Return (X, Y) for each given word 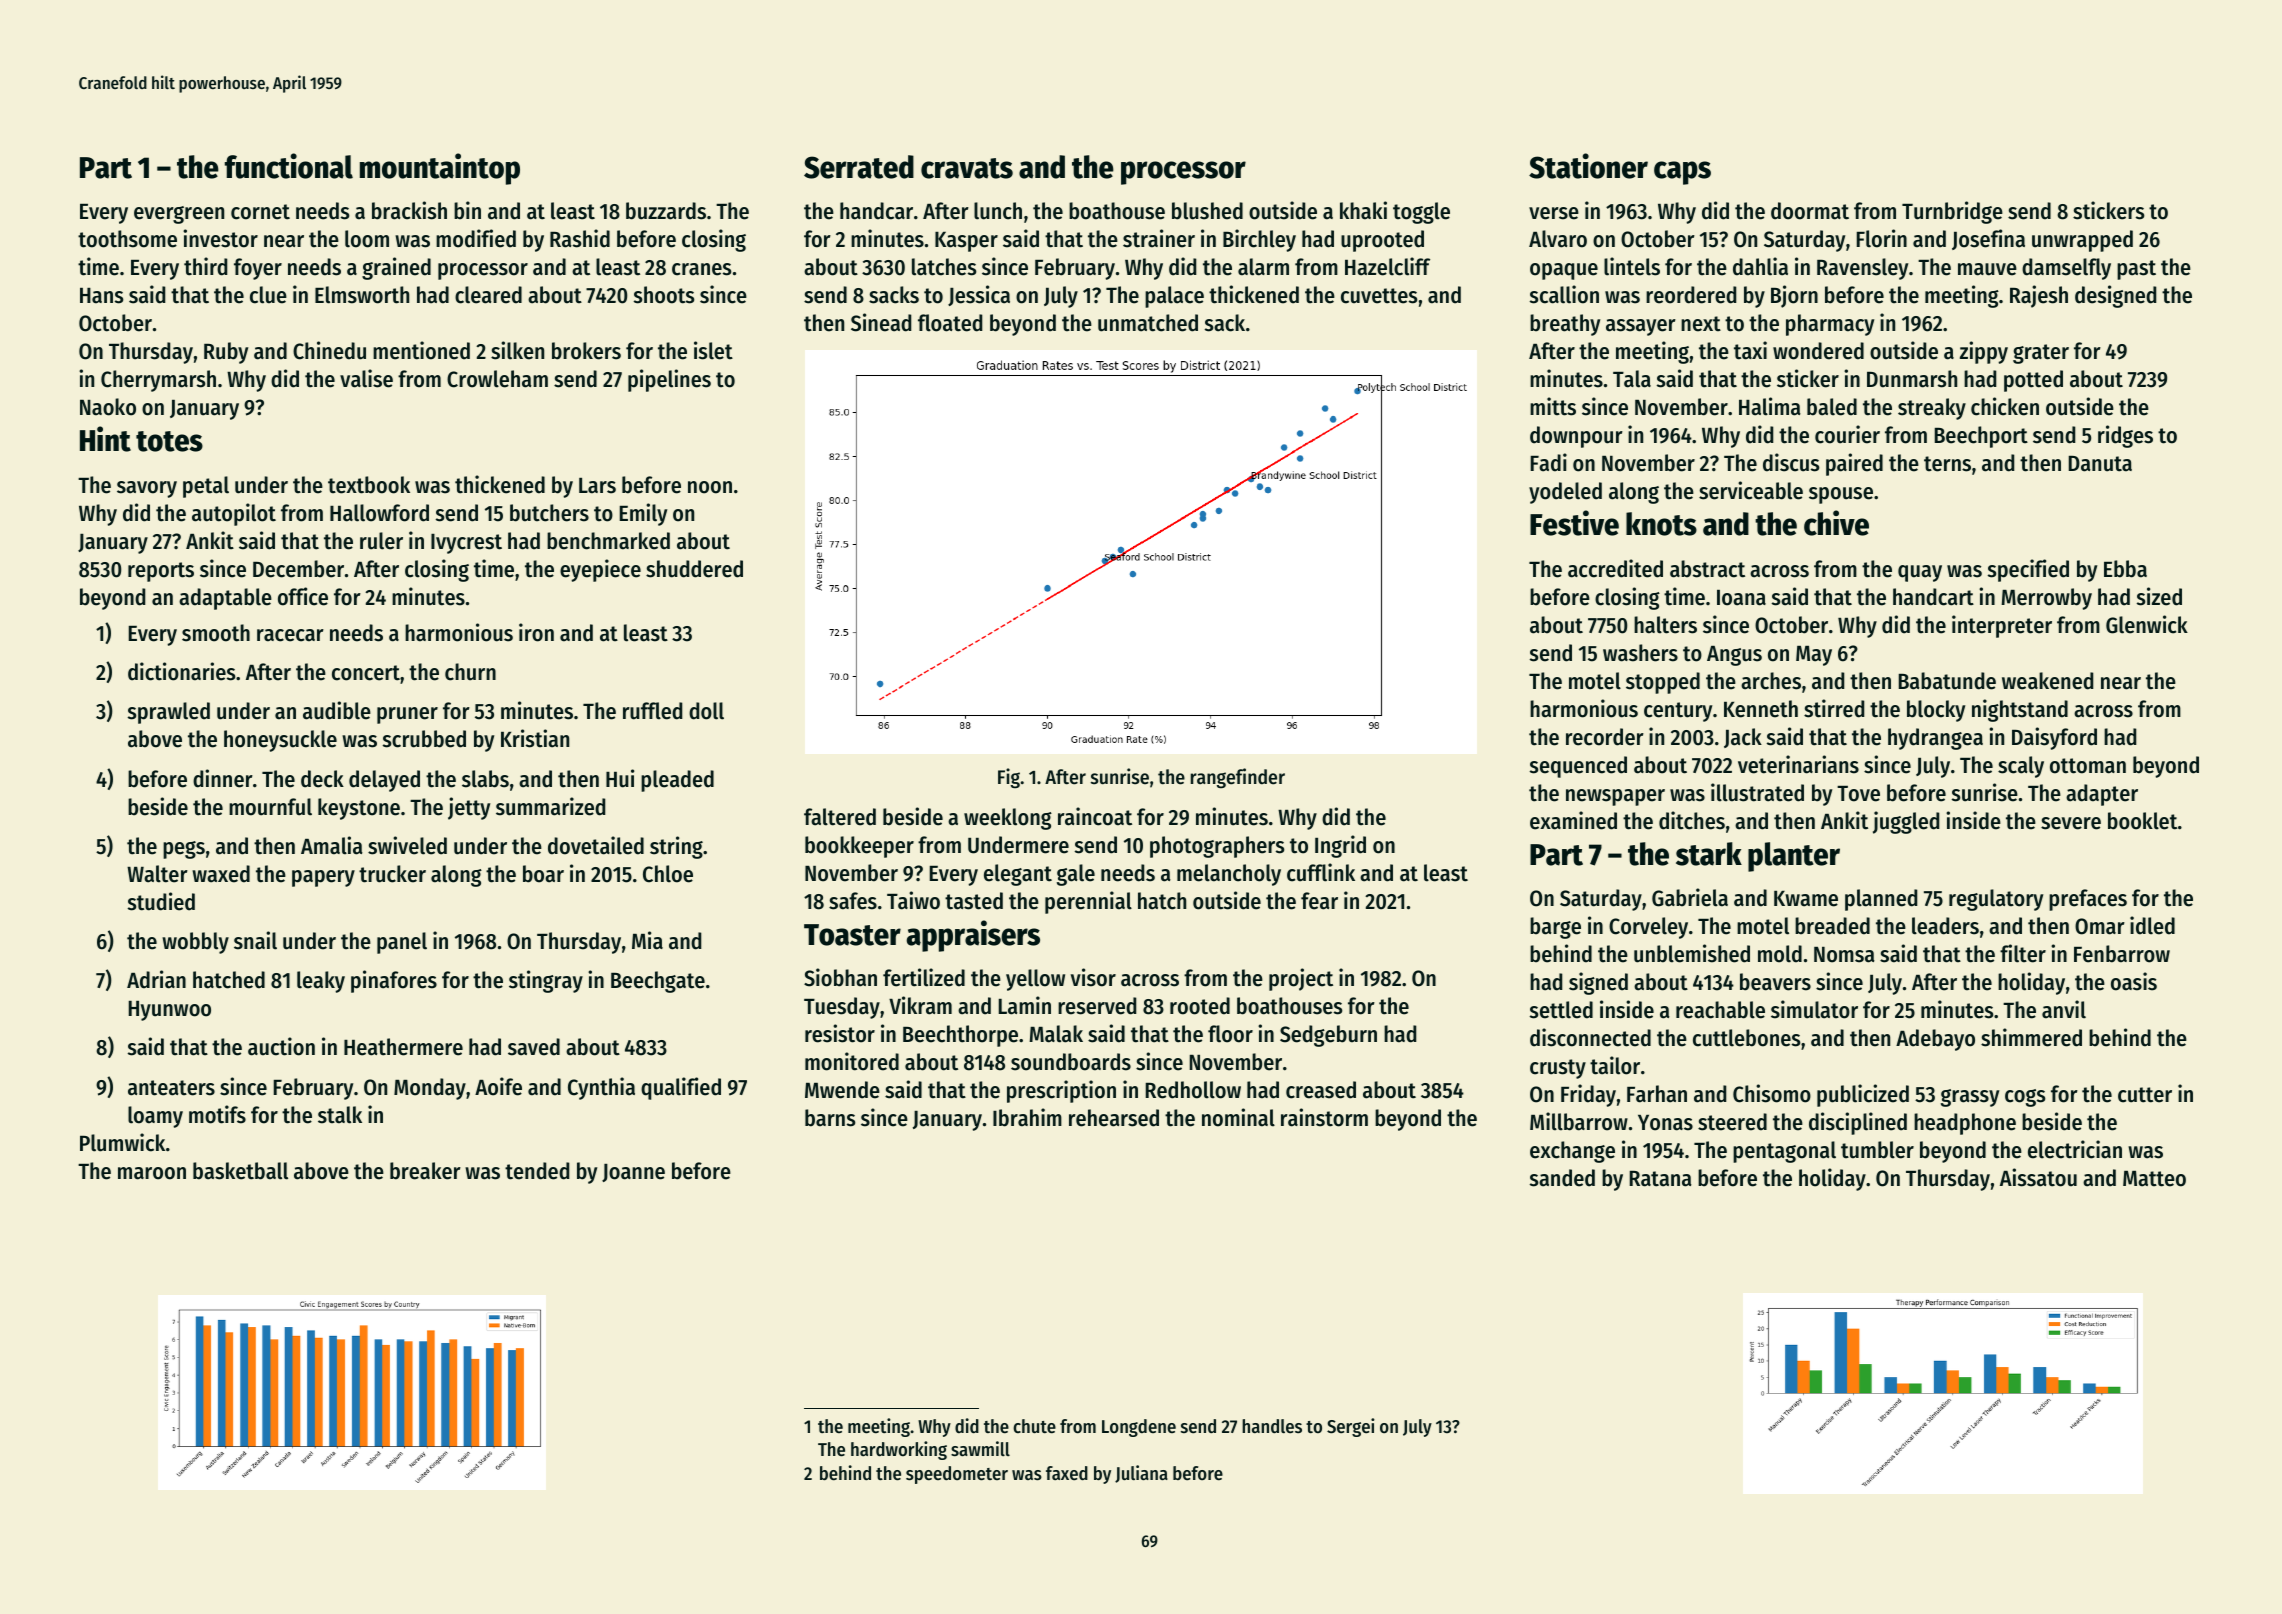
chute (1034, 1426)
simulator (1814, 1009)
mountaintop (440, 169)
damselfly (2066, 269)
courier (1847, 434)
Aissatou (2038, 1177)
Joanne (633, 1173)
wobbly (195, 943)
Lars (597, 486)
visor (1093, 977)
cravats (967, 168)
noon (710, 487)
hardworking (899, 1450)
